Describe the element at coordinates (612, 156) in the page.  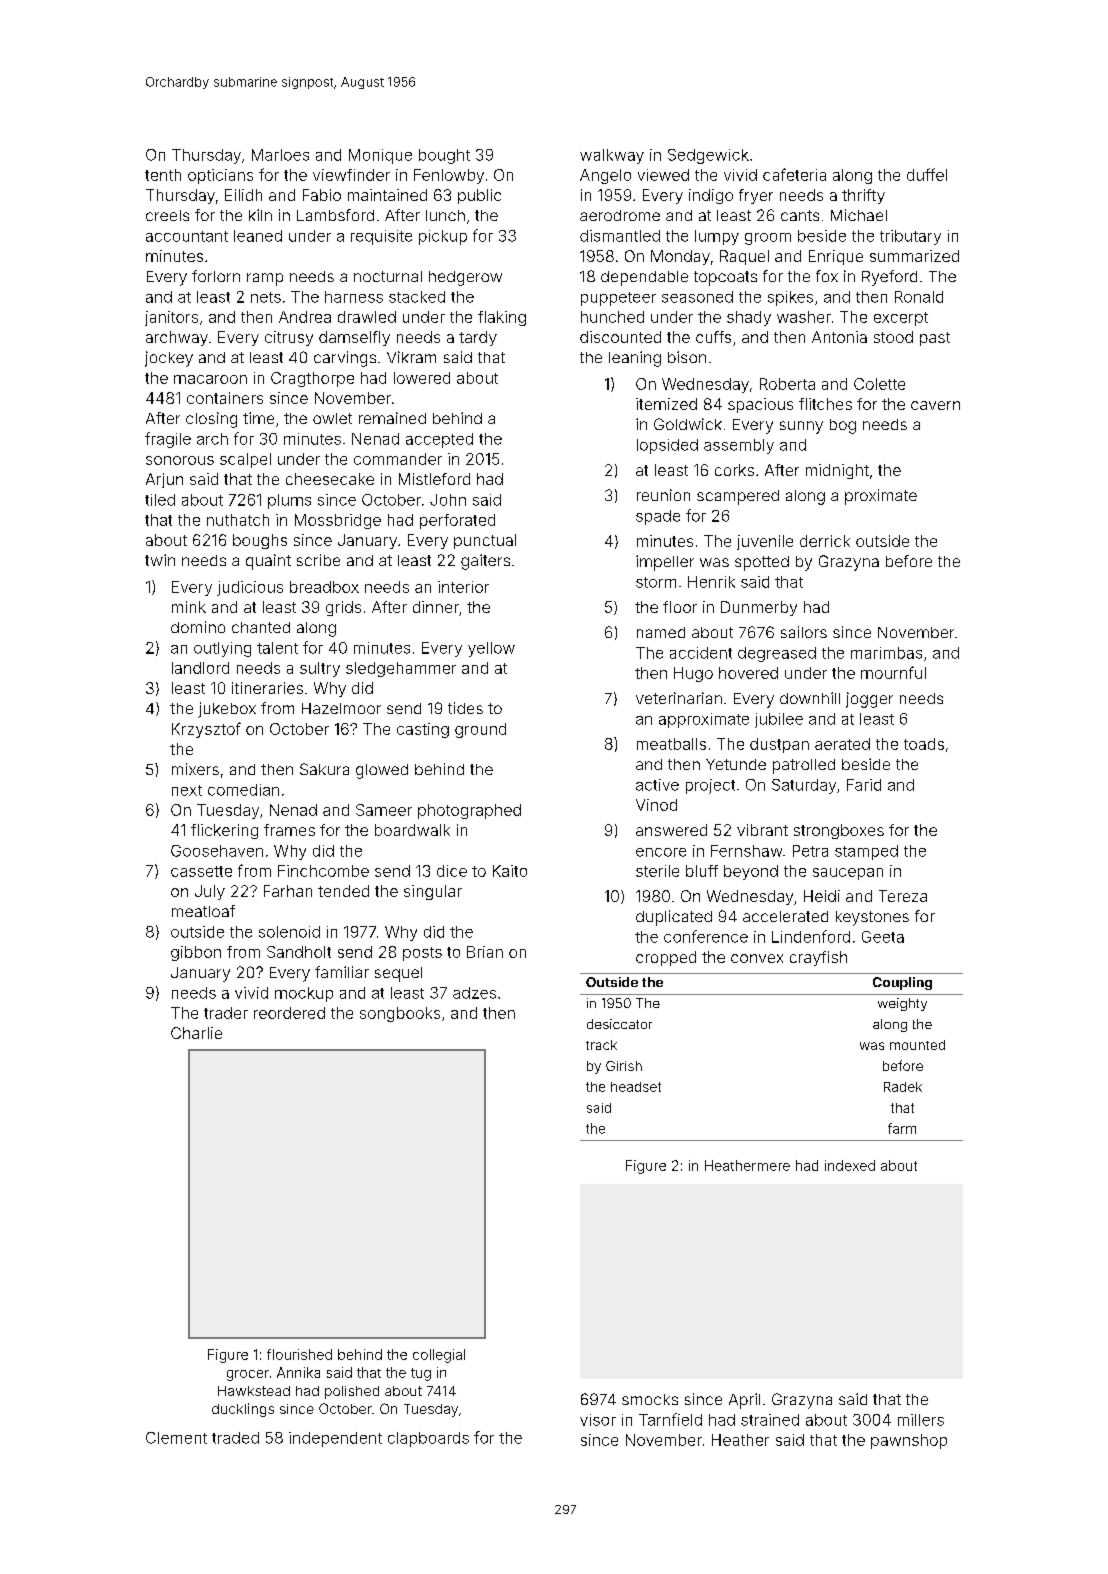
I see `walkway` at that location.
